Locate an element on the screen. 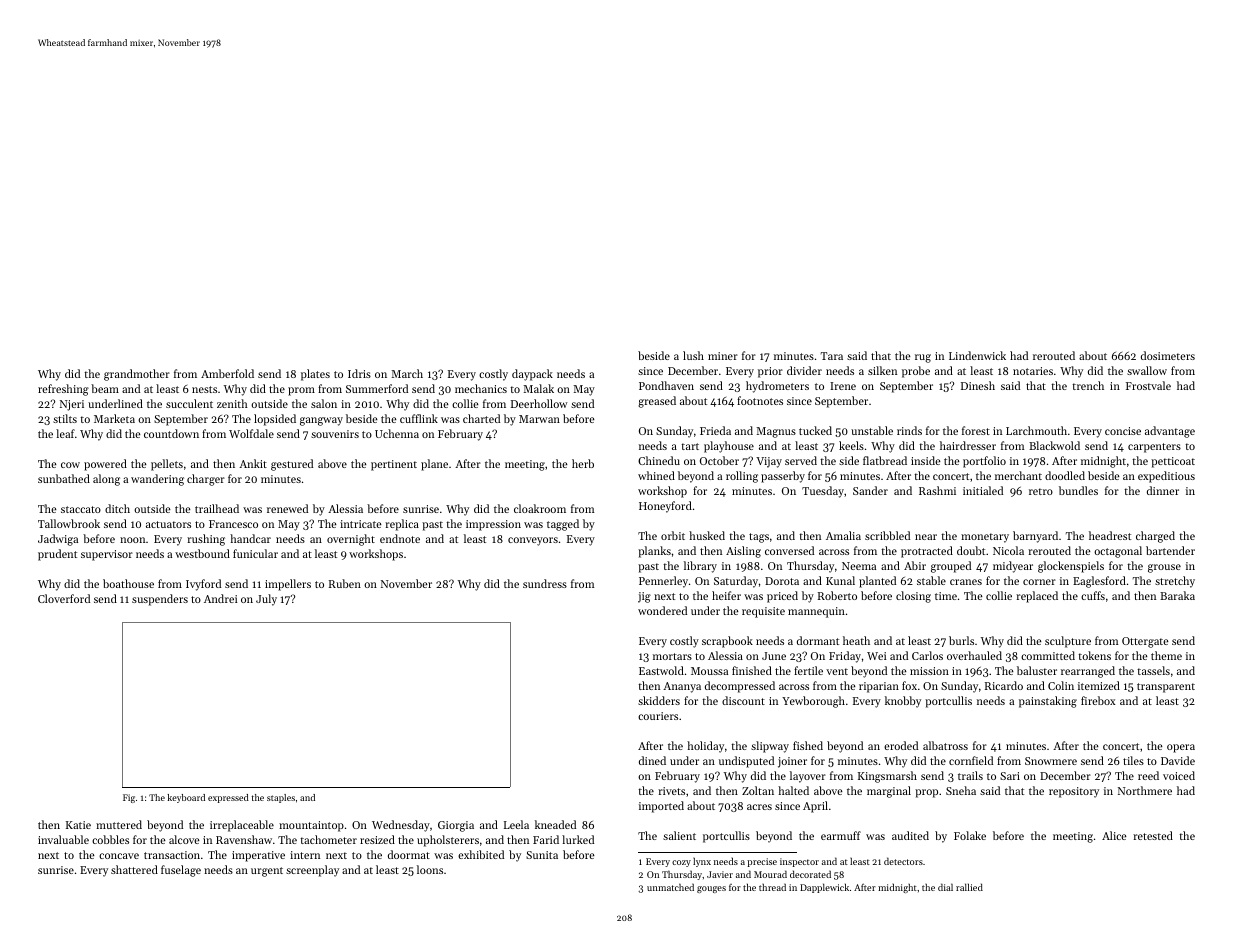 This screenshot has width=1233, height=952. grandmother is located at coordinates (137, 375).
